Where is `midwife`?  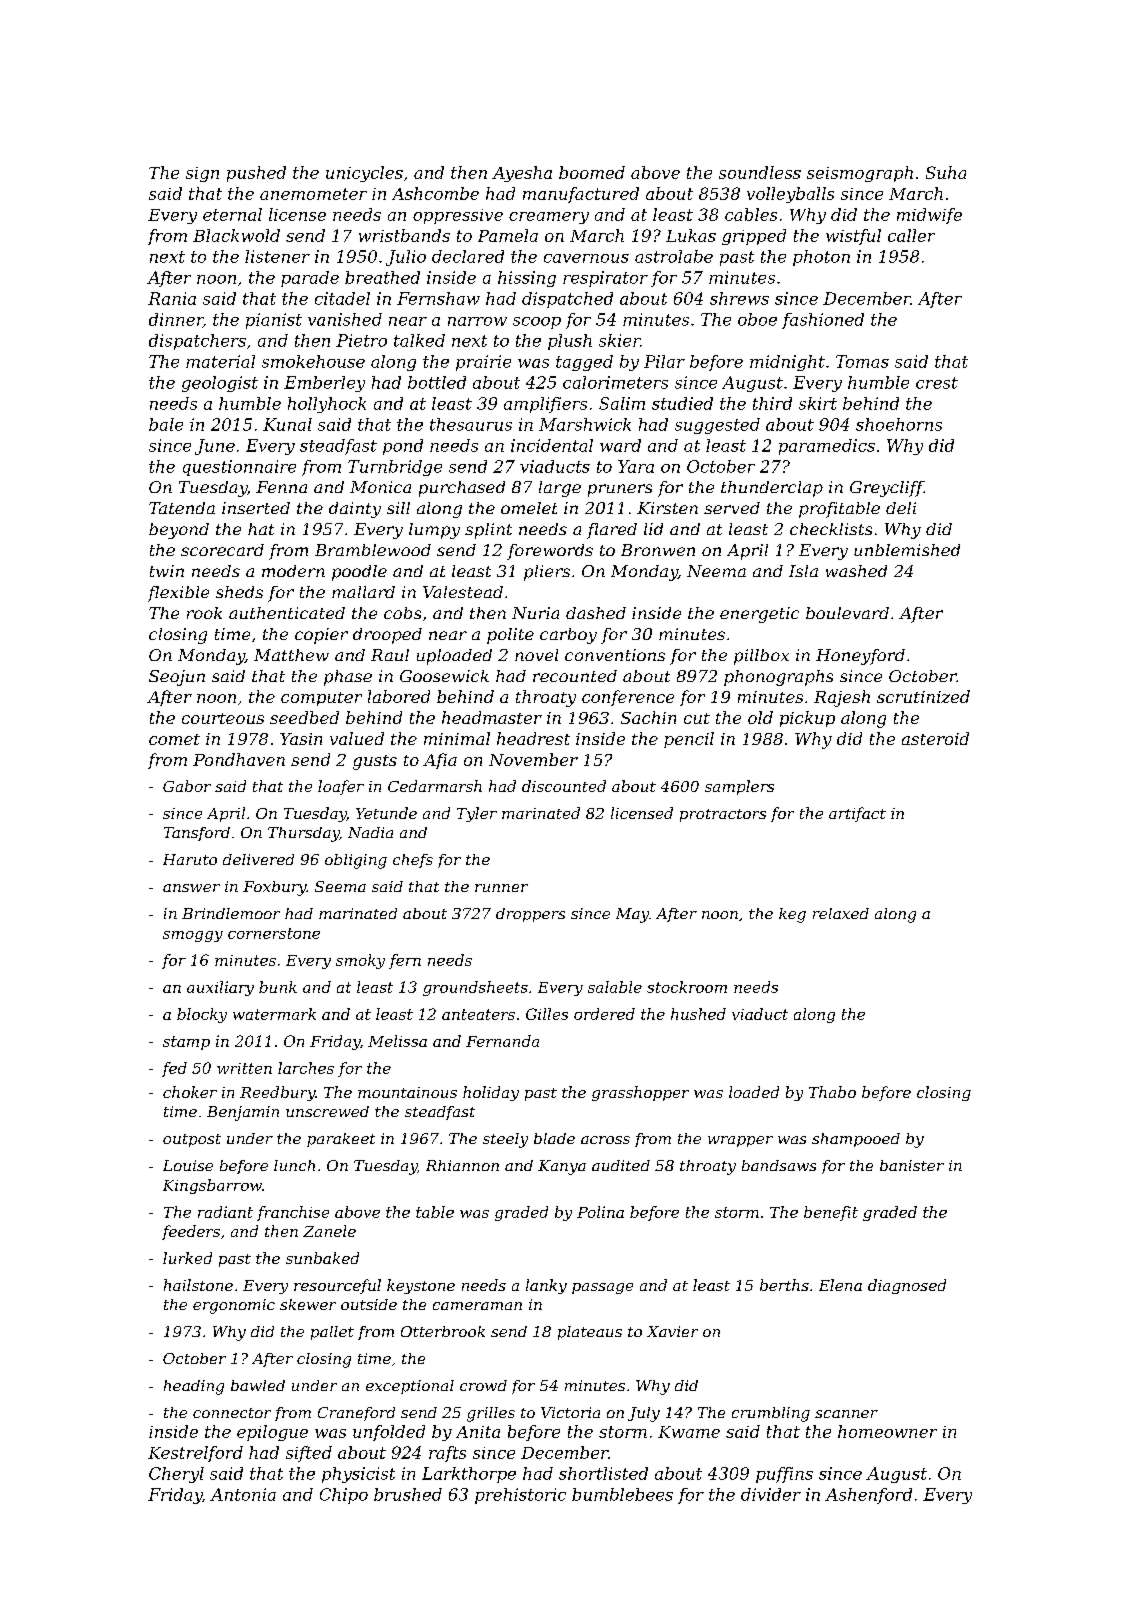
midwife is located at coordinates (929, 216).
